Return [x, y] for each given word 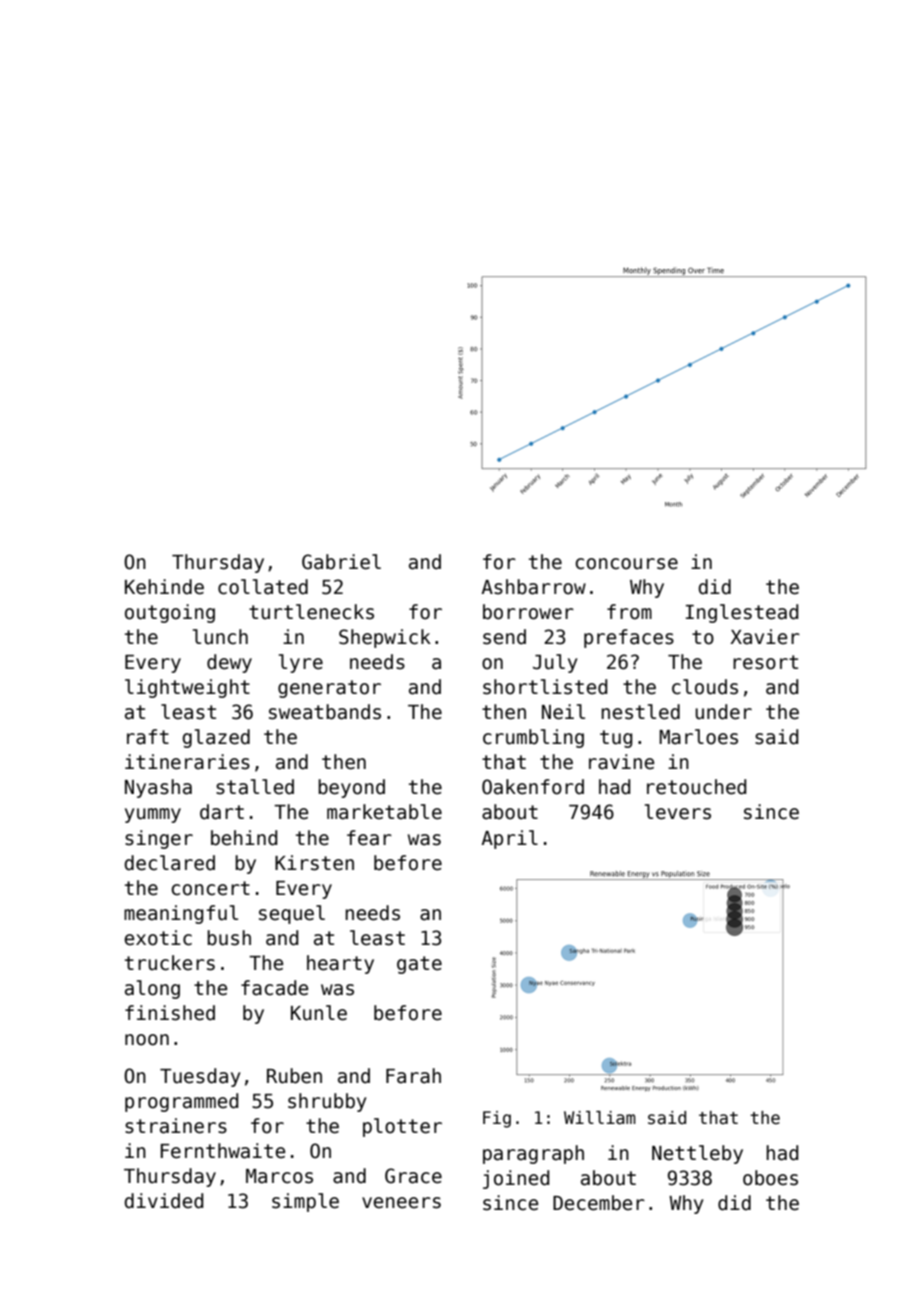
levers [678, 812]
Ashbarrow [533, 587]
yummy [153, 815]
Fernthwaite [223, 1151]
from [629, 612]
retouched [696, 787]
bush [229, 938]
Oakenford [533, 787]
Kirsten [314, 863]
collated [263, 587]
